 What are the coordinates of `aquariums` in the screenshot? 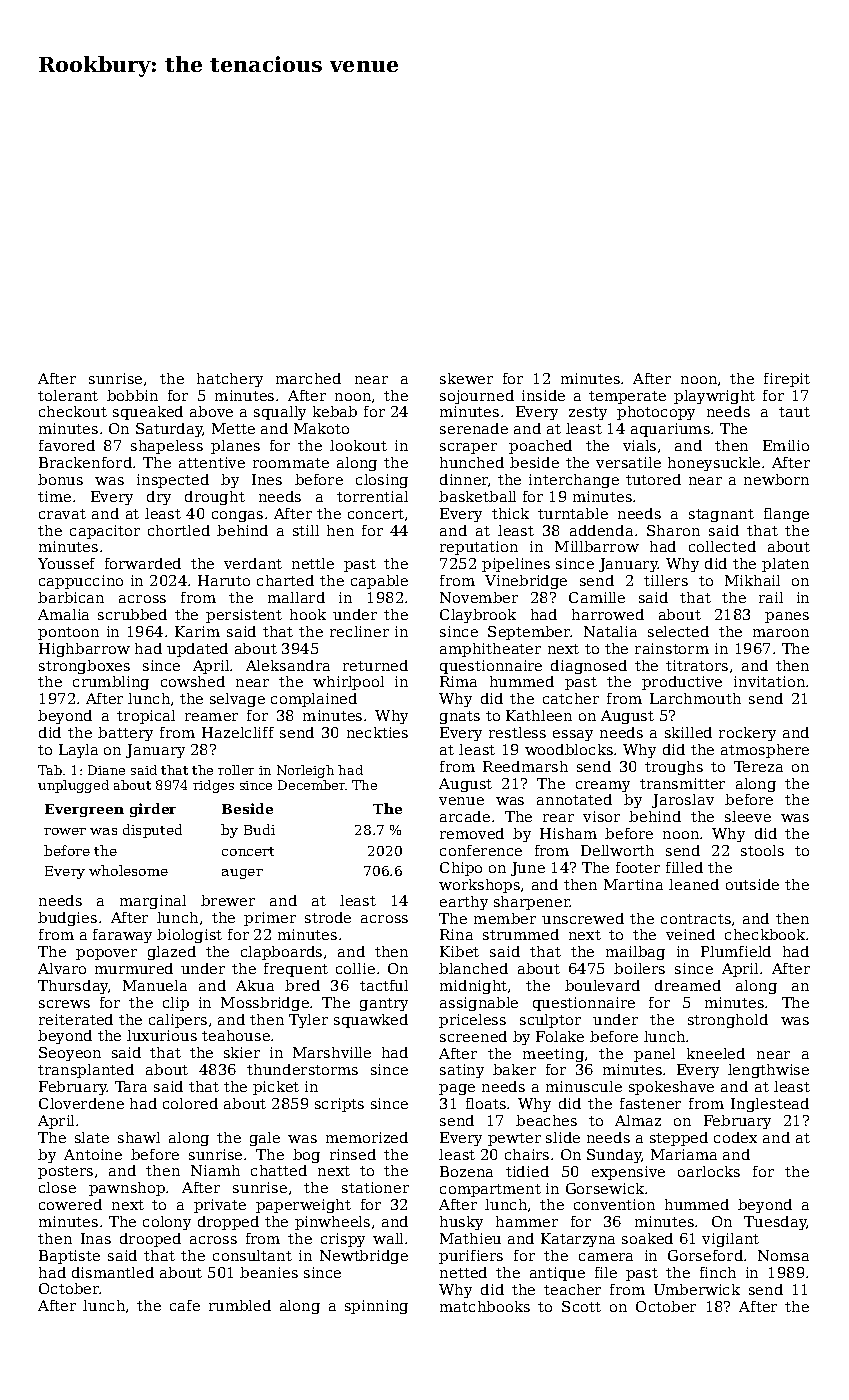 It's located at (670, 430).
